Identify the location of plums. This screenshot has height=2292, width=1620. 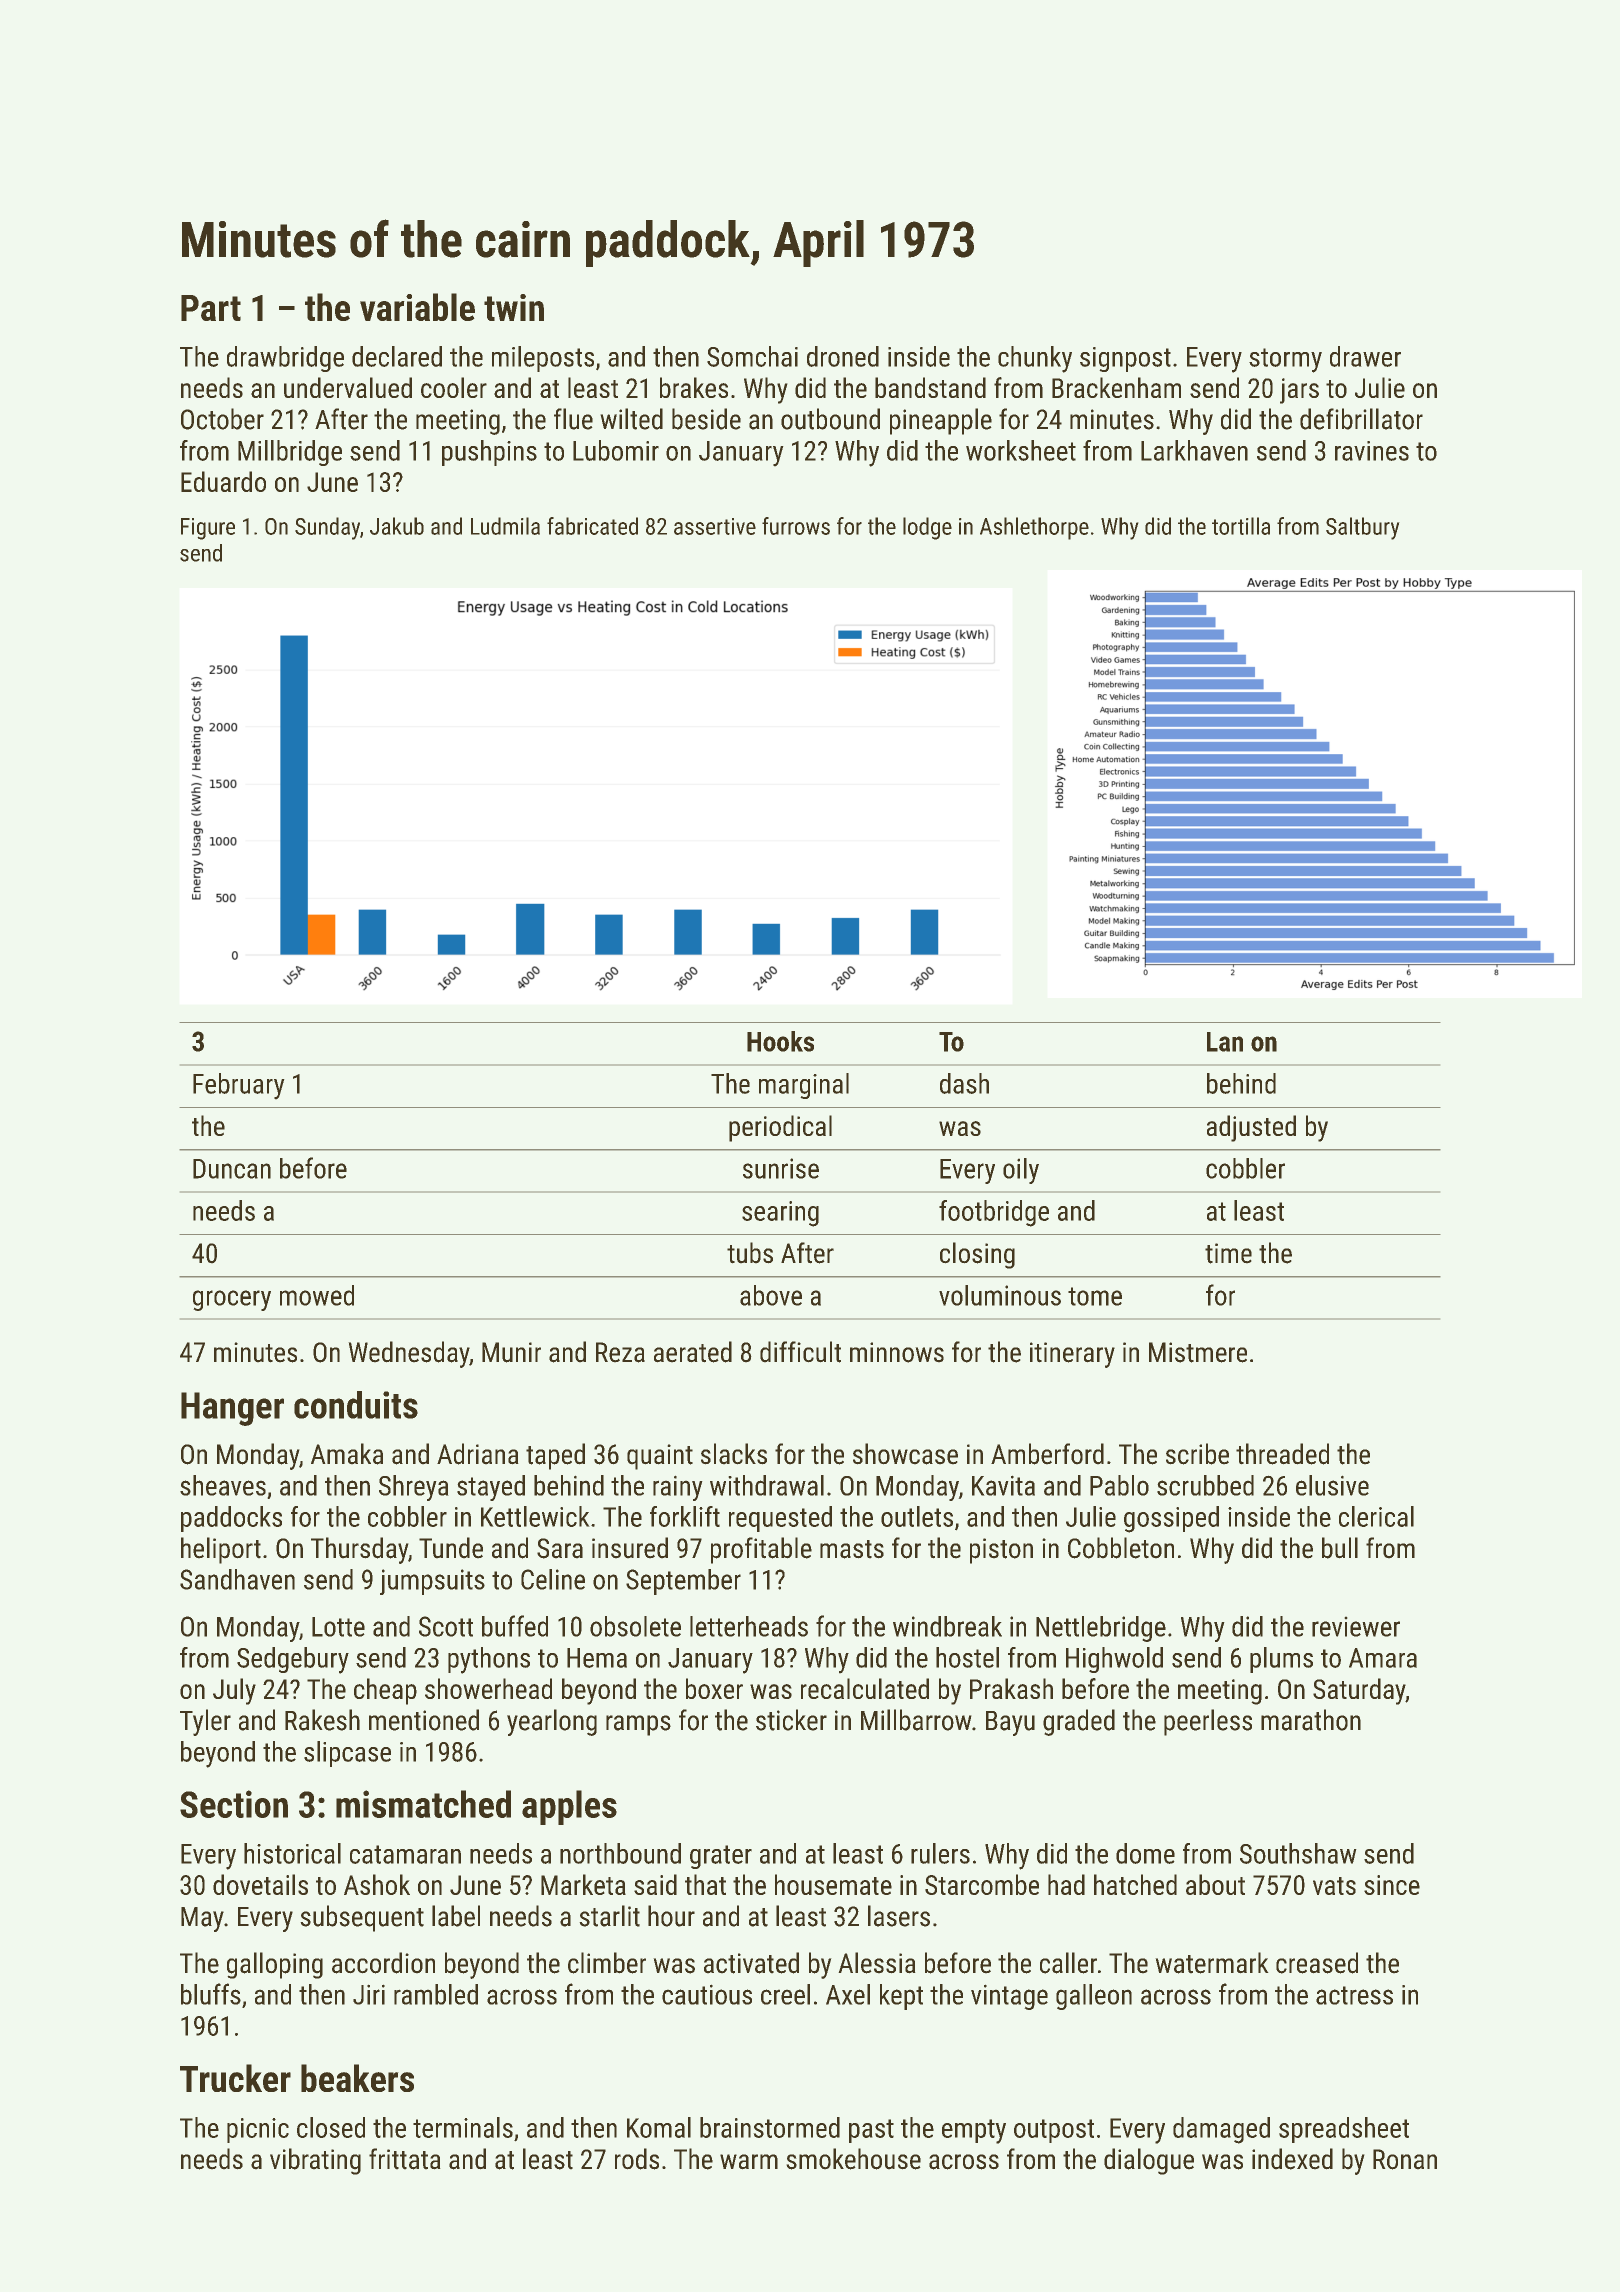
(1281, 1660).
